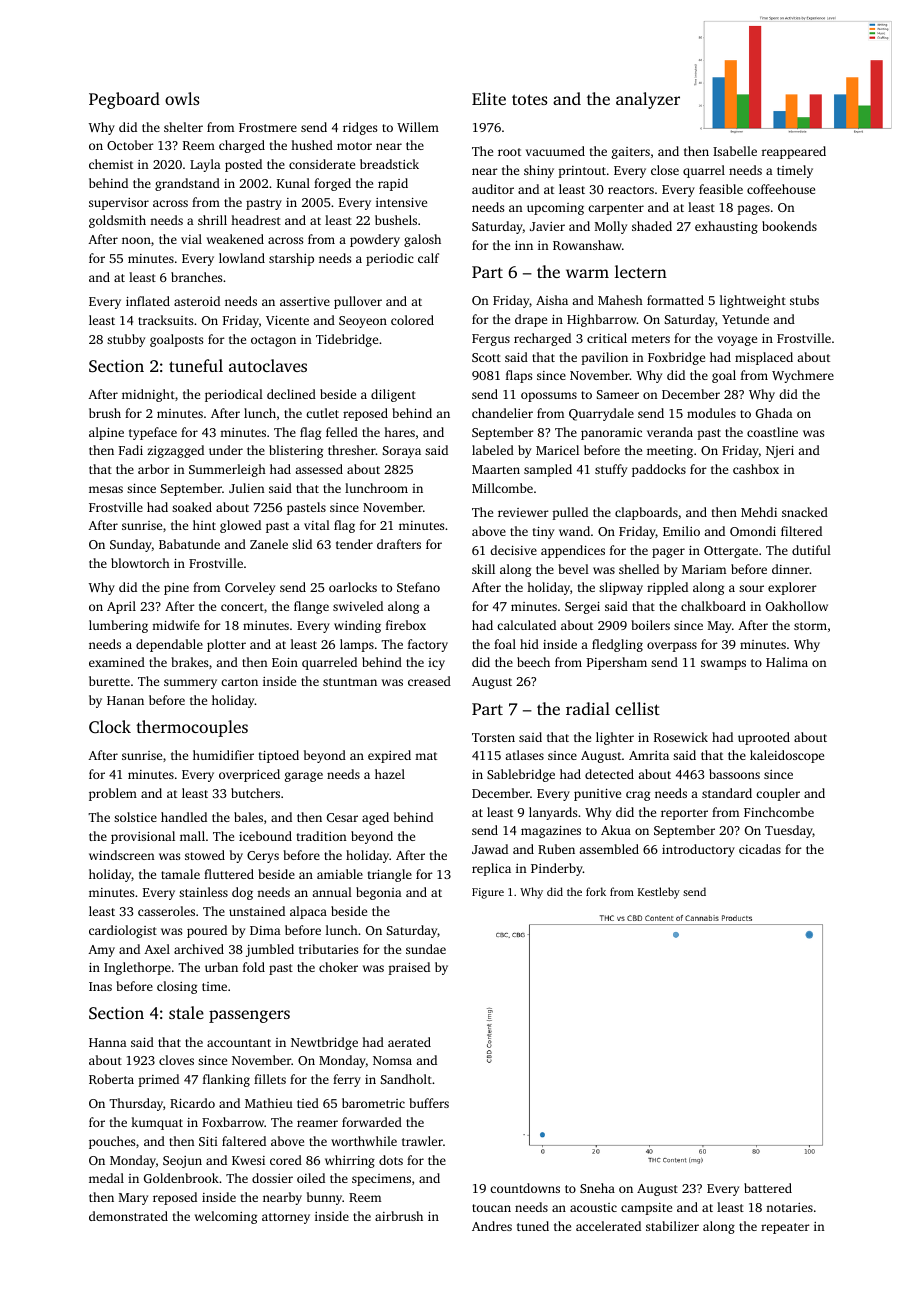  What do you see at coordinates (557, 450) in the page?
I see `Maricel` at bounding box center [557, 450].
